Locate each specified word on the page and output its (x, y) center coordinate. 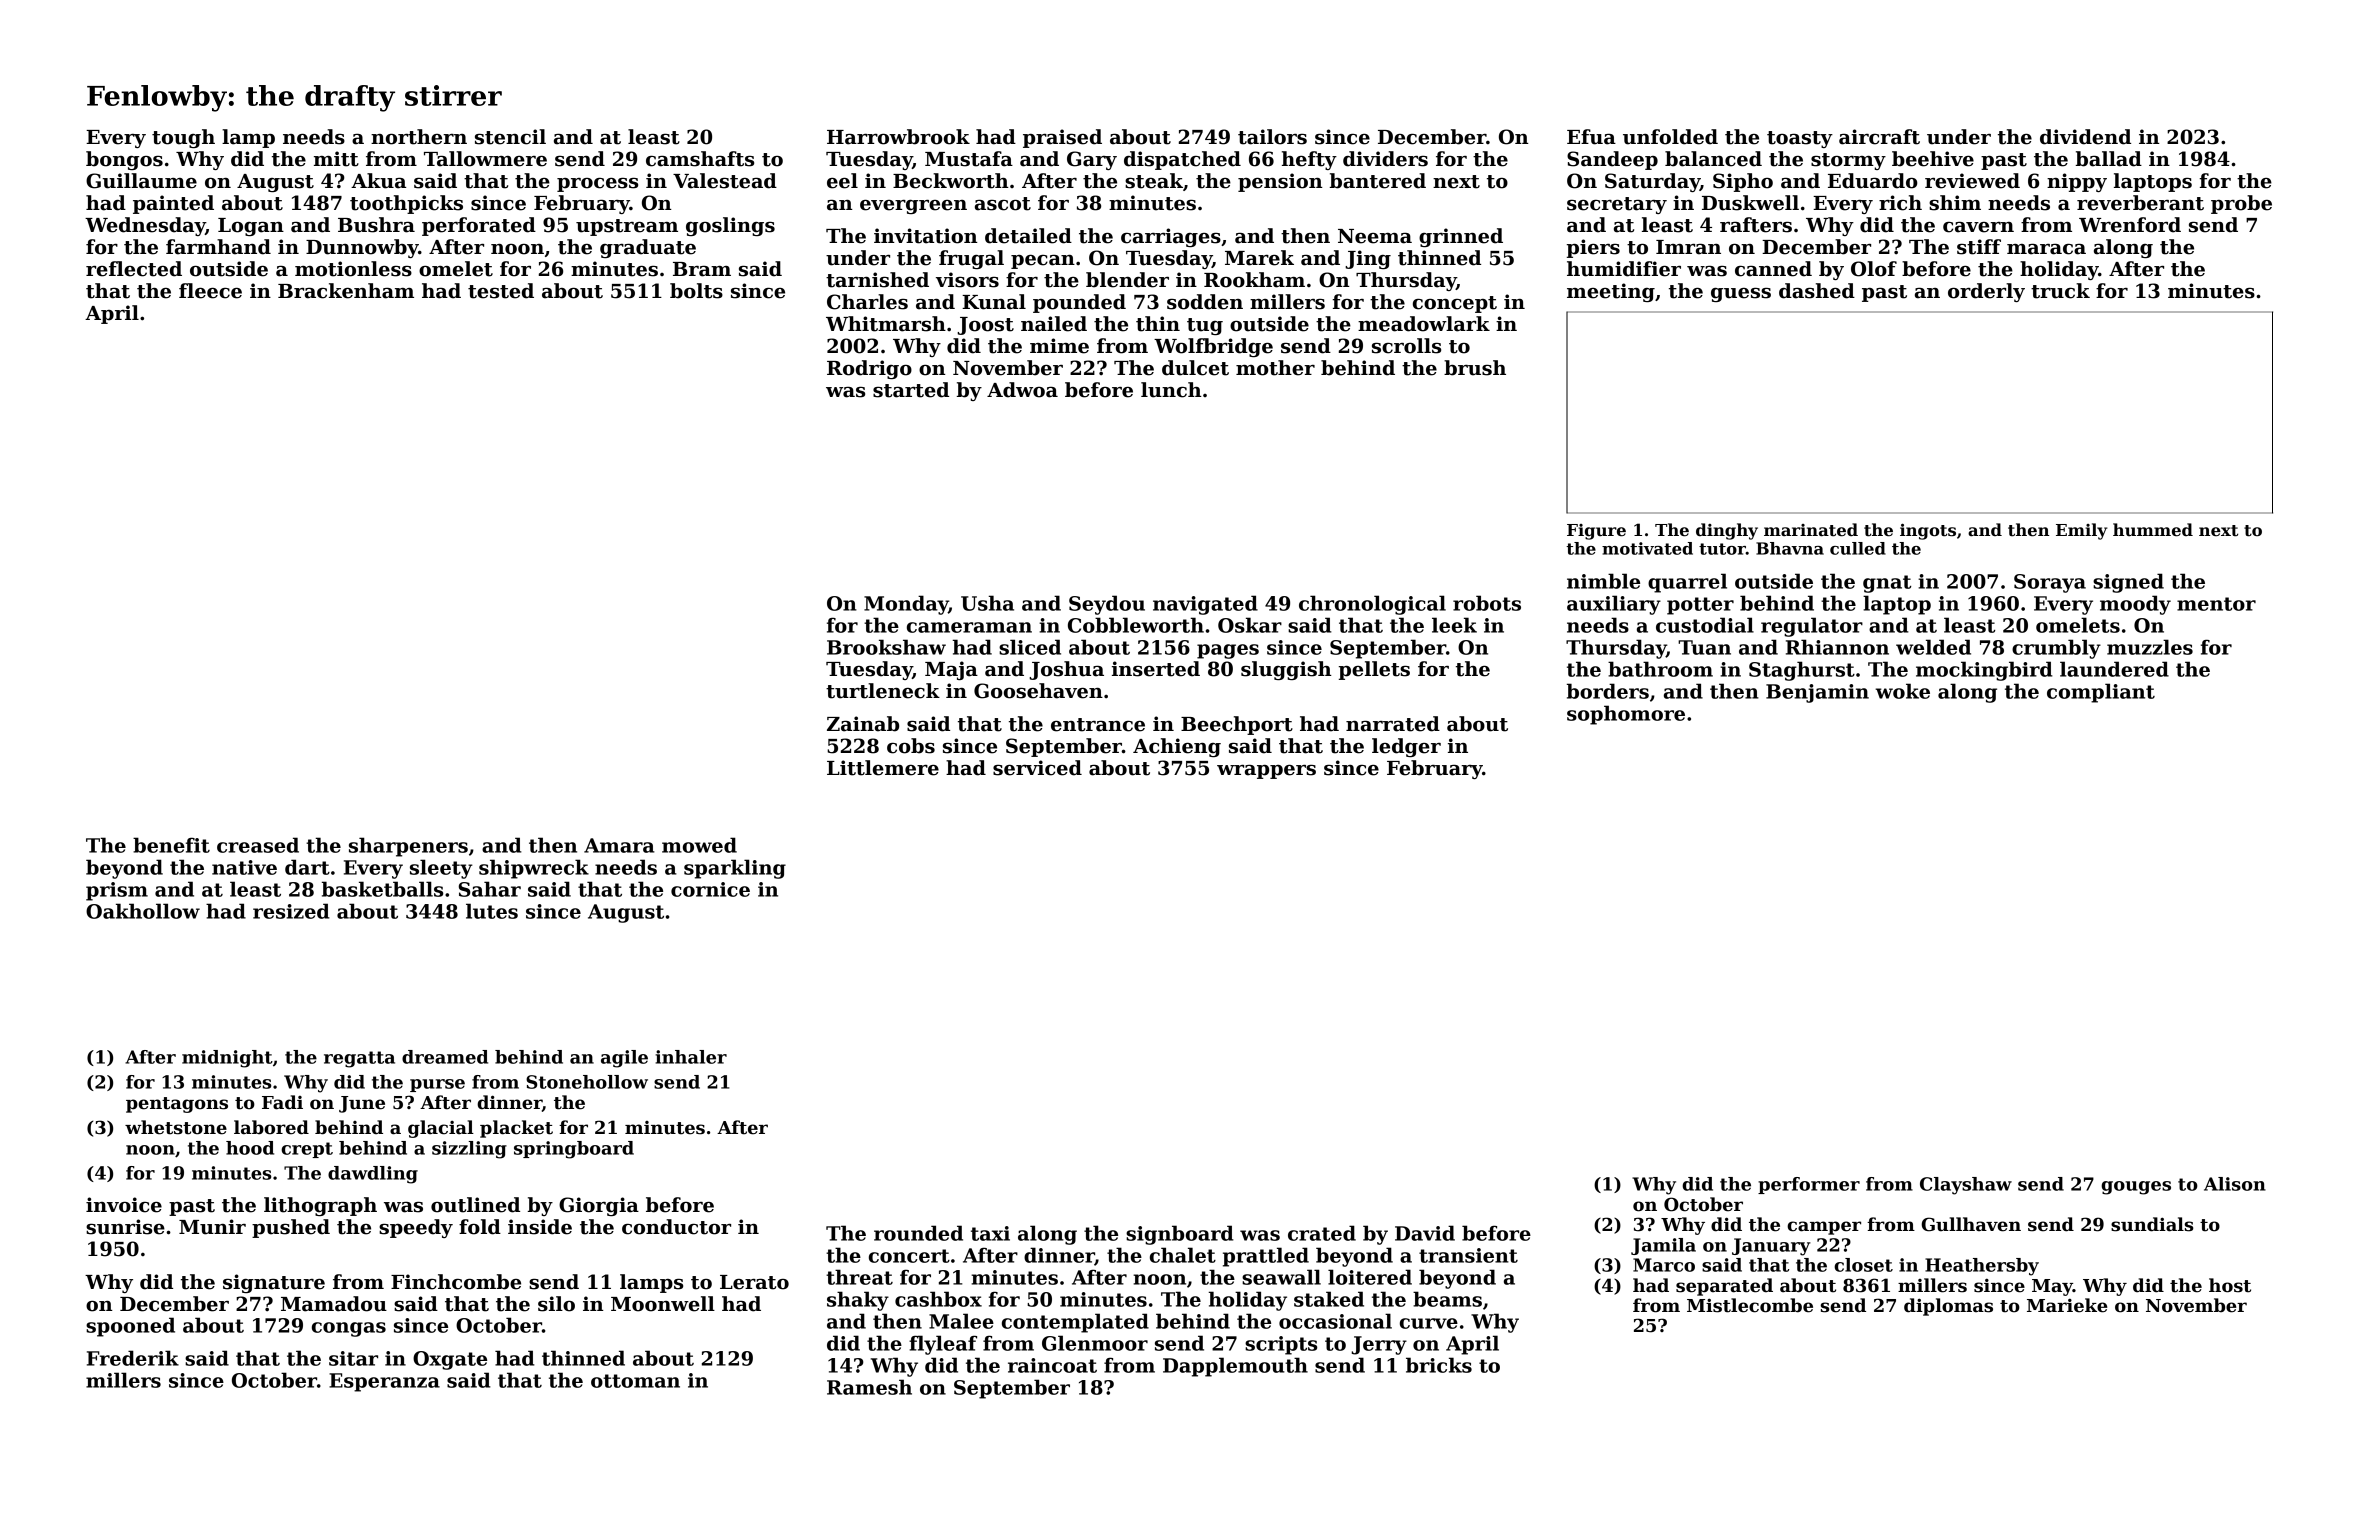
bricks (1439, 1365)
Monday (906, 605)
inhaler (691, 1057)
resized (291, 911)
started (911, 390)
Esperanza (384, 1382)
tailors (1272, 137)
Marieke (2067, 1305)
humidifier (1624, 269)
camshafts (700, 159)
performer (1809, 1185)
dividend (2085, 137)
